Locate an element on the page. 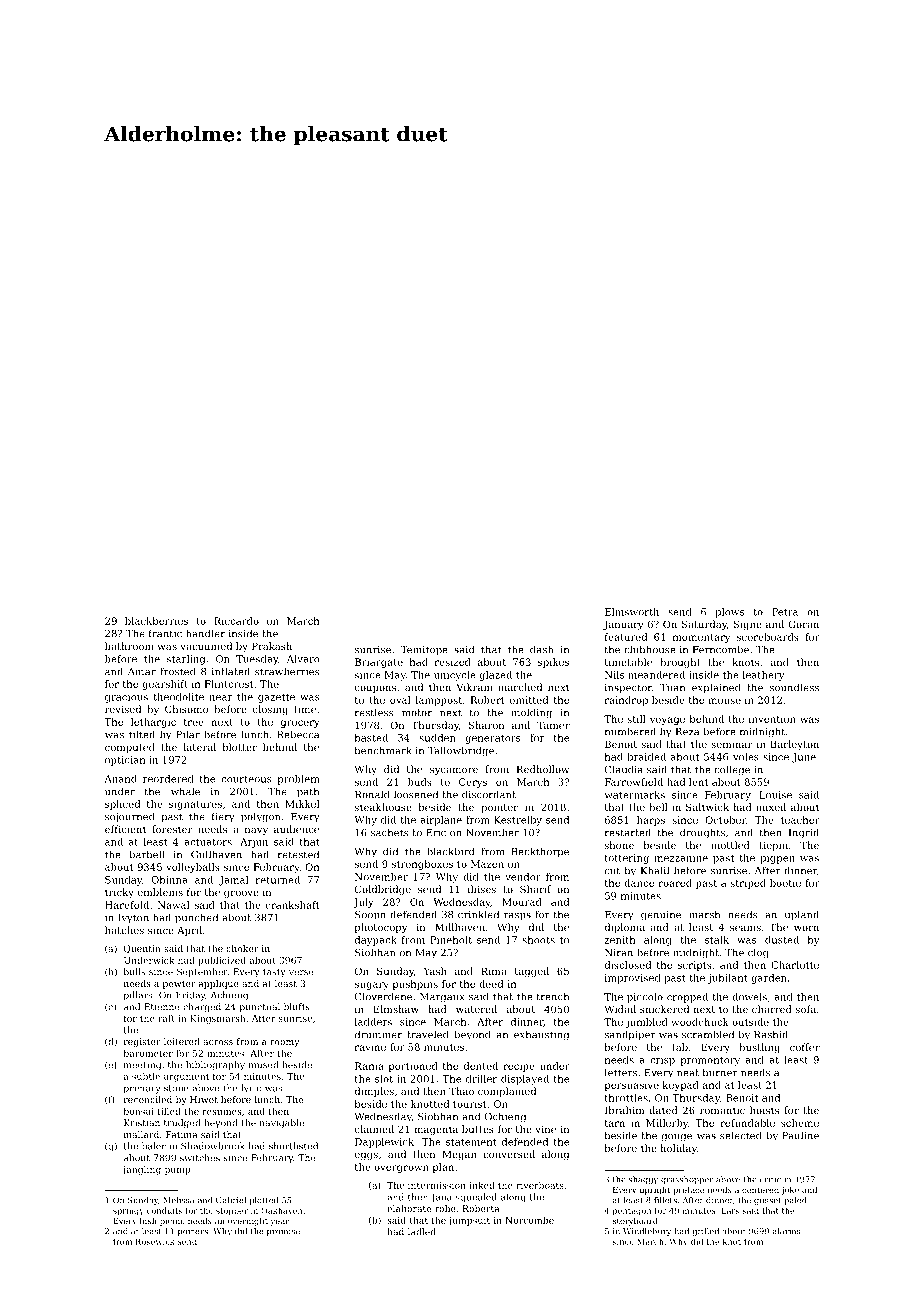 The height and width of the image is (1308, 924). stalk is located at coordinates (717, 940).
